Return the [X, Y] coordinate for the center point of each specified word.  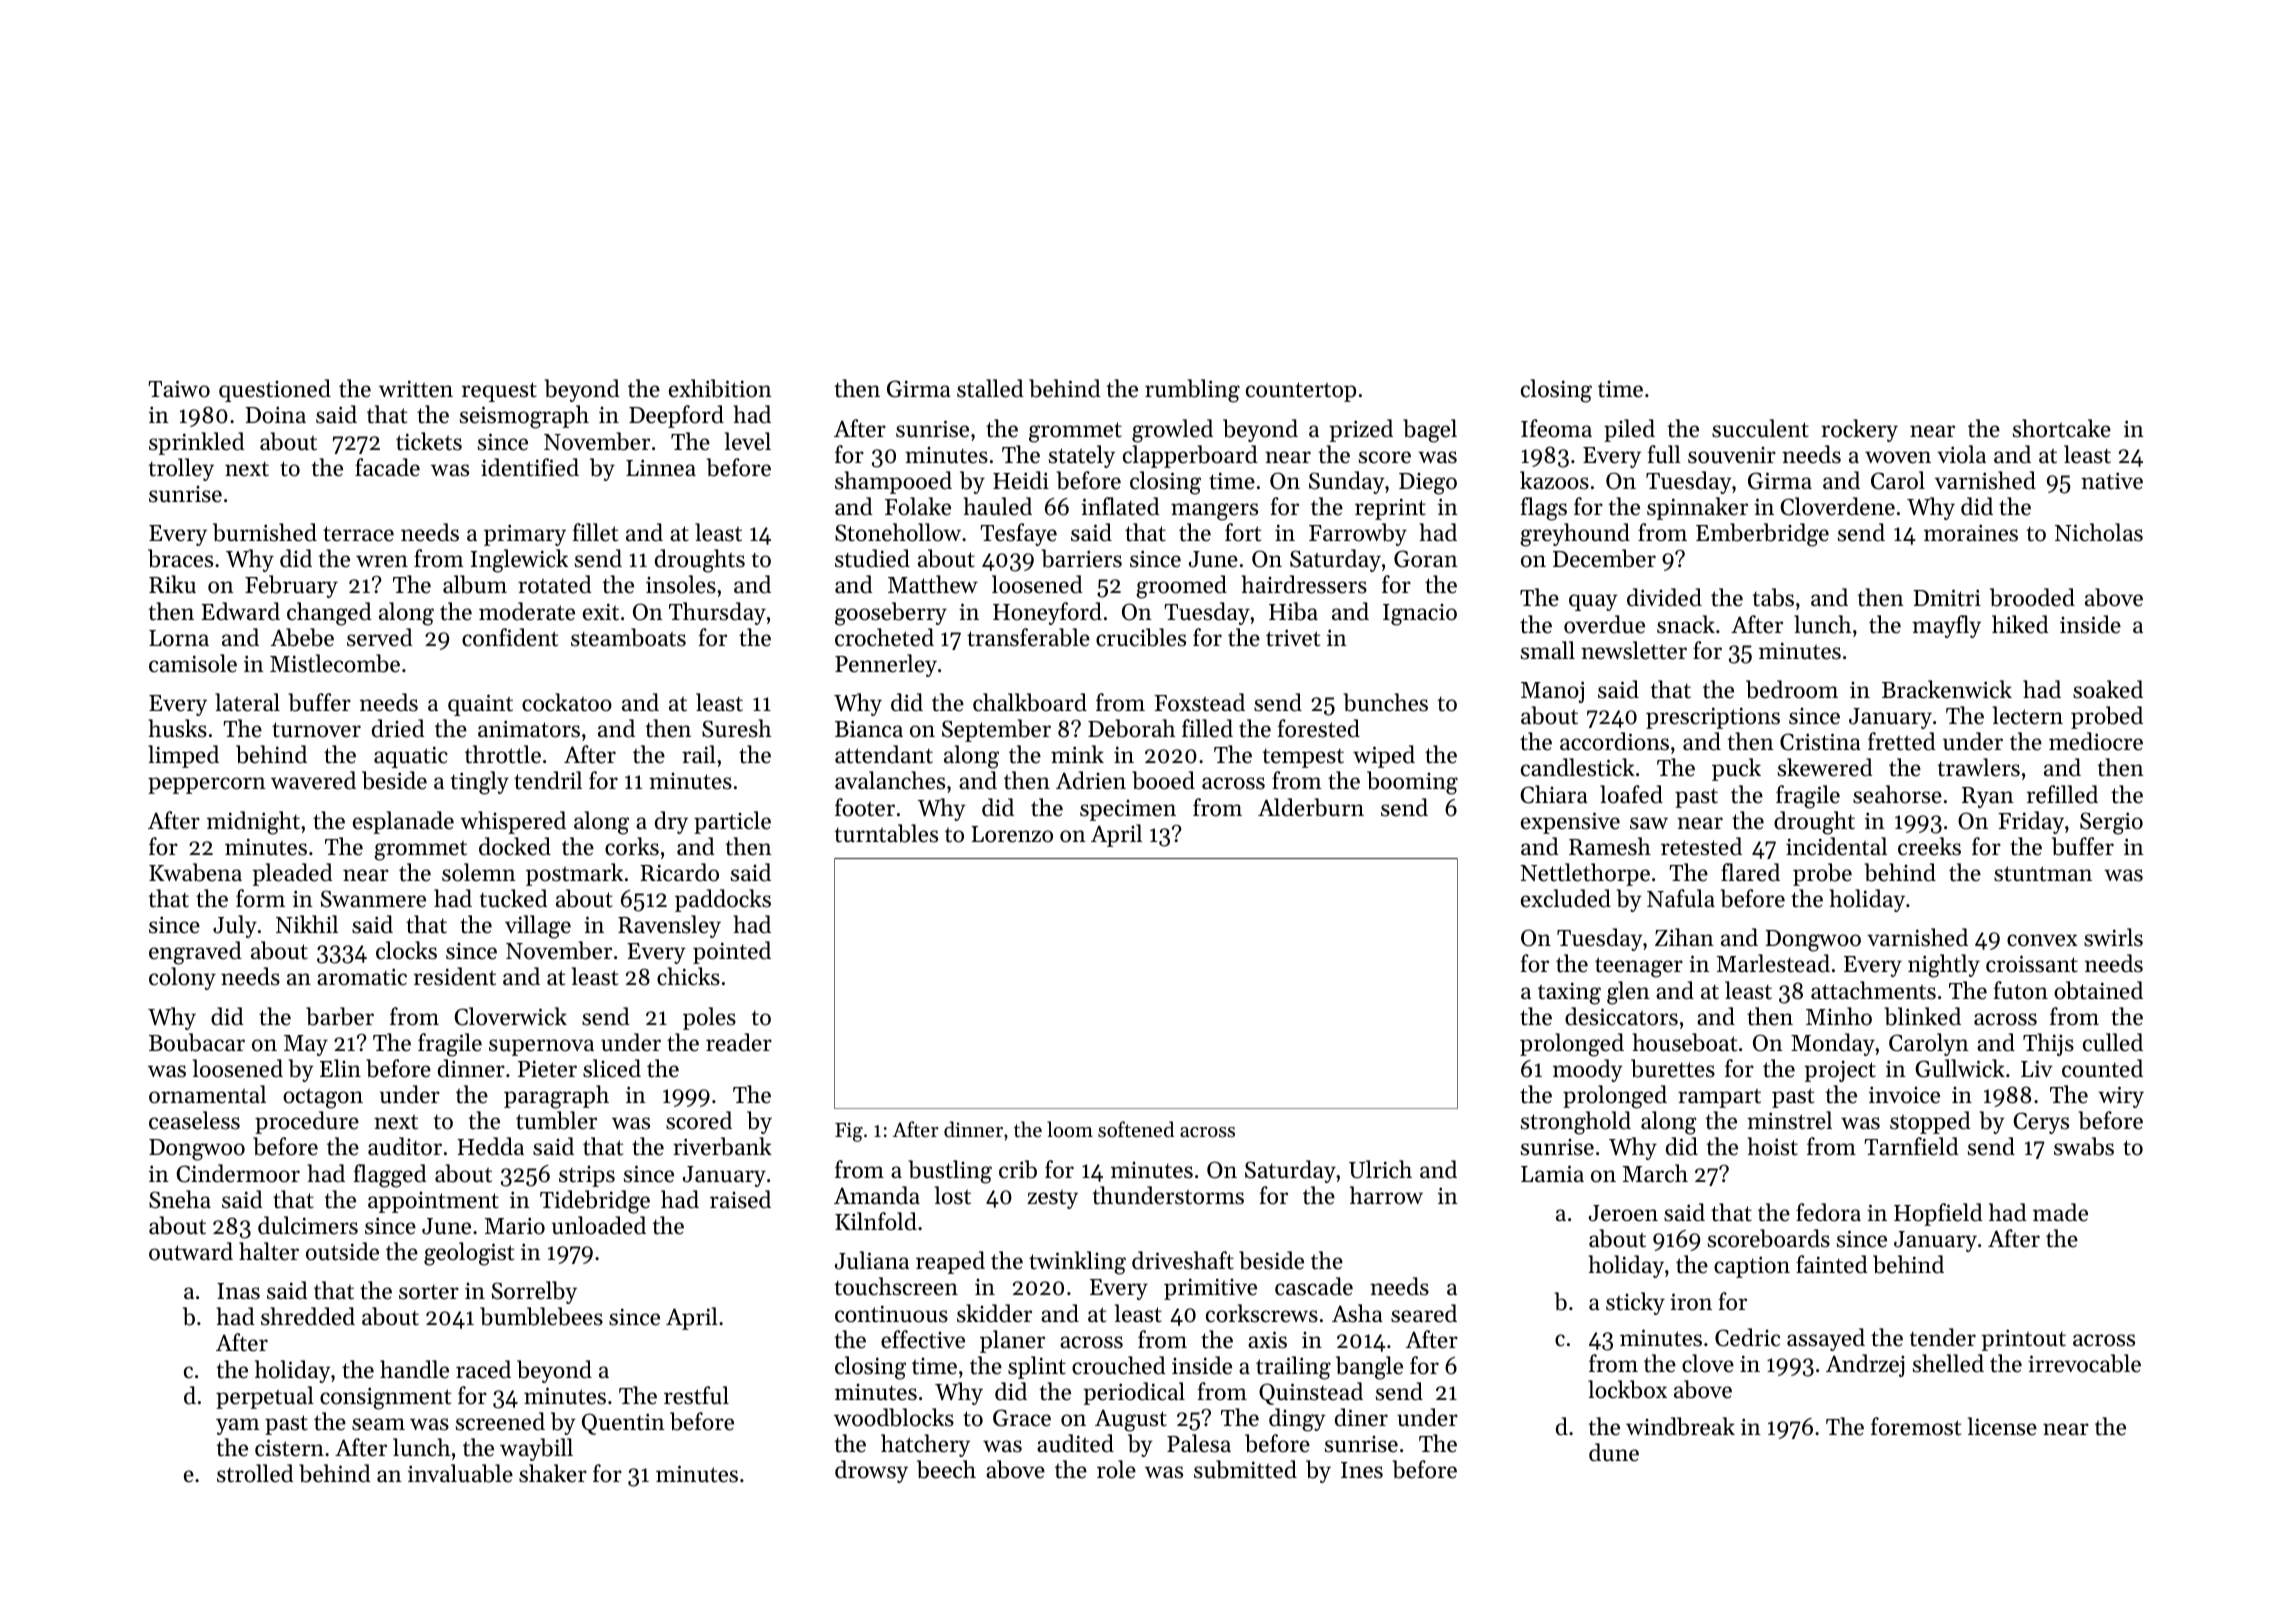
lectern [2028, 715]
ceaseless [194, 1120]
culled [2113, 1042]
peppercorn [207, 785]
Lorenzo [1012, 834]
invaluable [460, 1473]
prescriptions [1713, 718]
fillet [595, 532]
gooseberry [891, 614]
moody [1588, 1070]
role [1116, 1469]
